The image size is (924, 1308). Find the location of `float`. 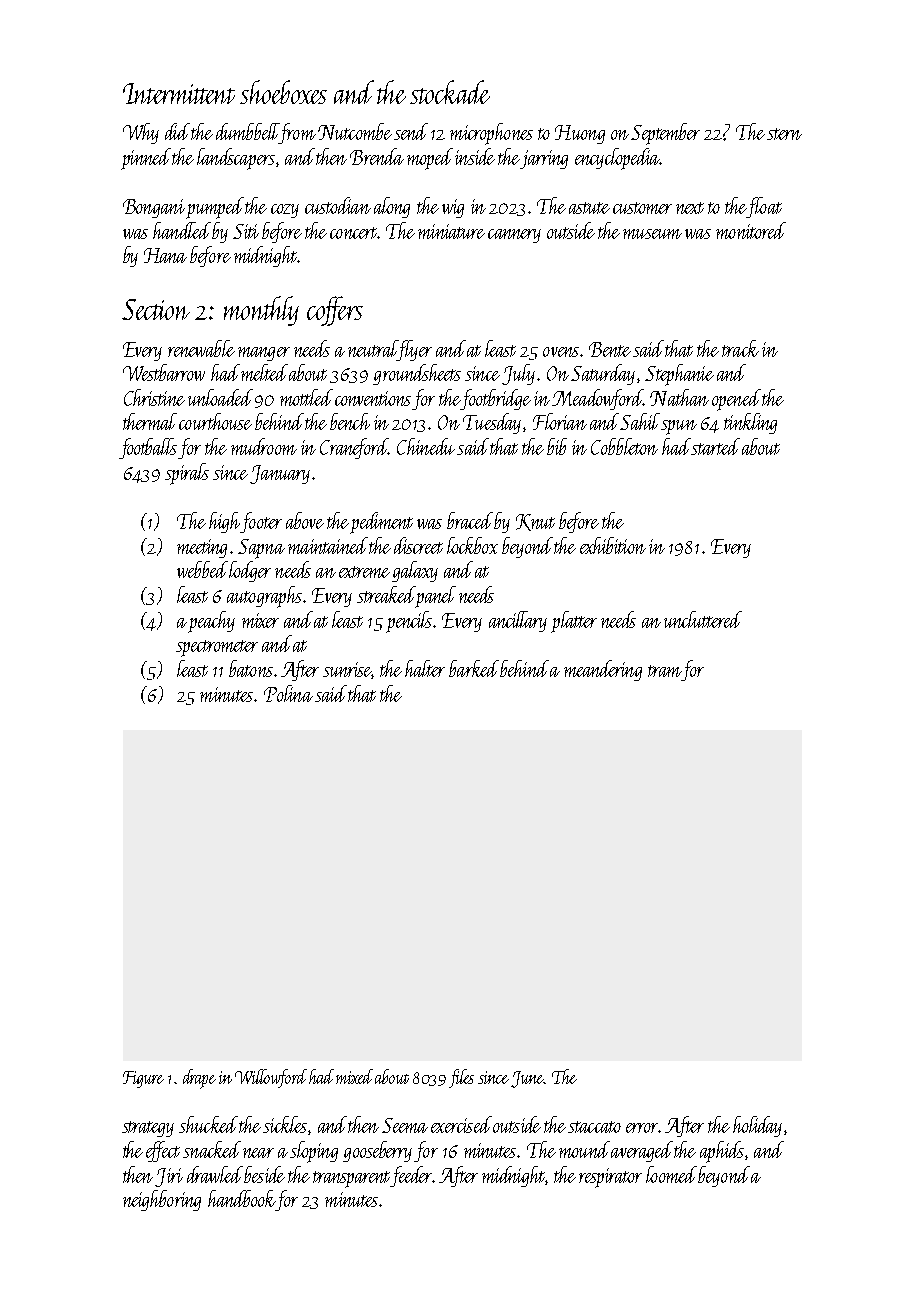

float is located at coordinates (764, 207).
